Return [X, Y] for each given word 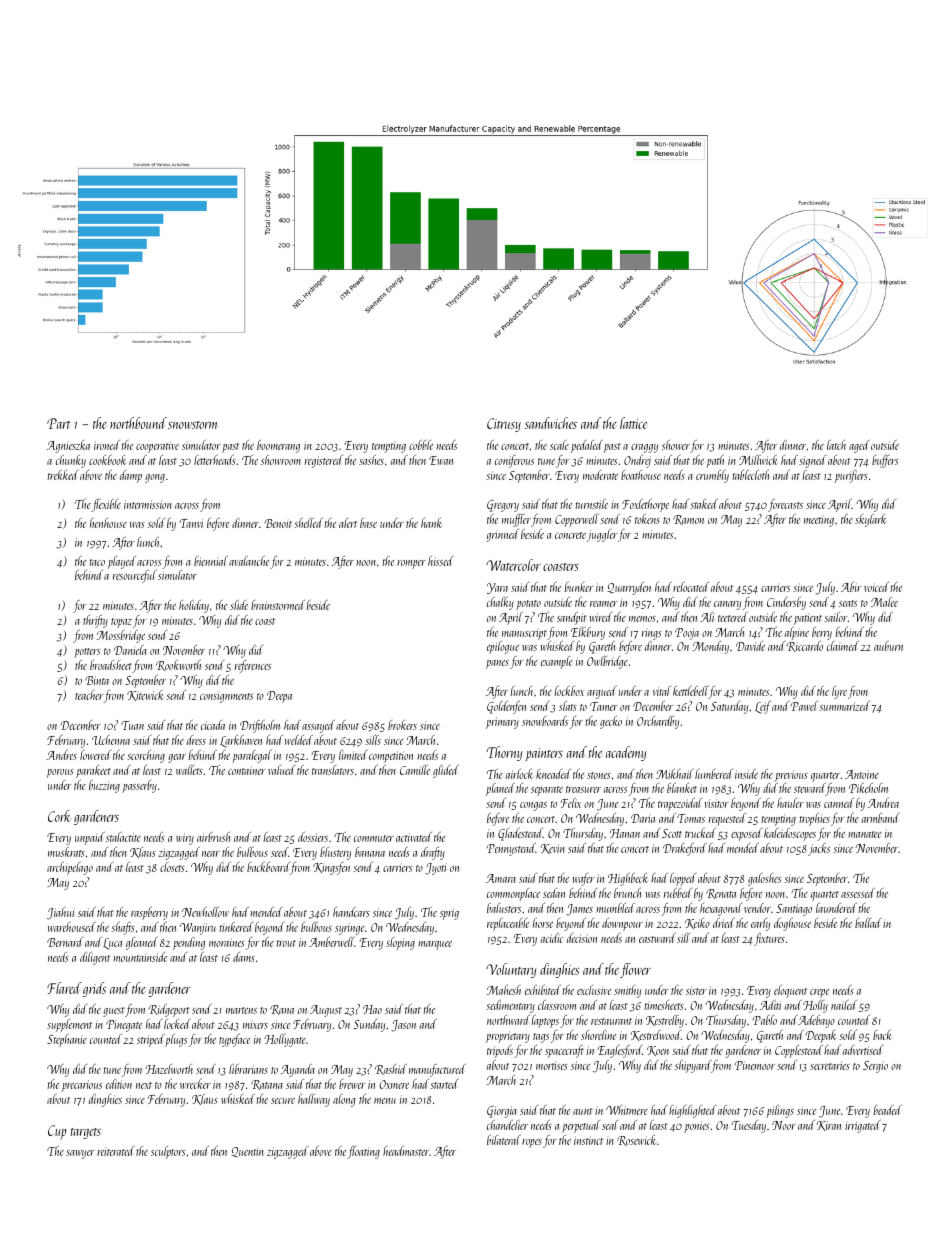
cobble [421, 445]
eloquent [790, 991]
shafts [123, 928]
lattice [633, 423]
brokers [402, 725]
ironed [107, 445]
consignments [226, 698]
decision [582, 938]
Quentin [247, 1152]
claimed [843, 646]
